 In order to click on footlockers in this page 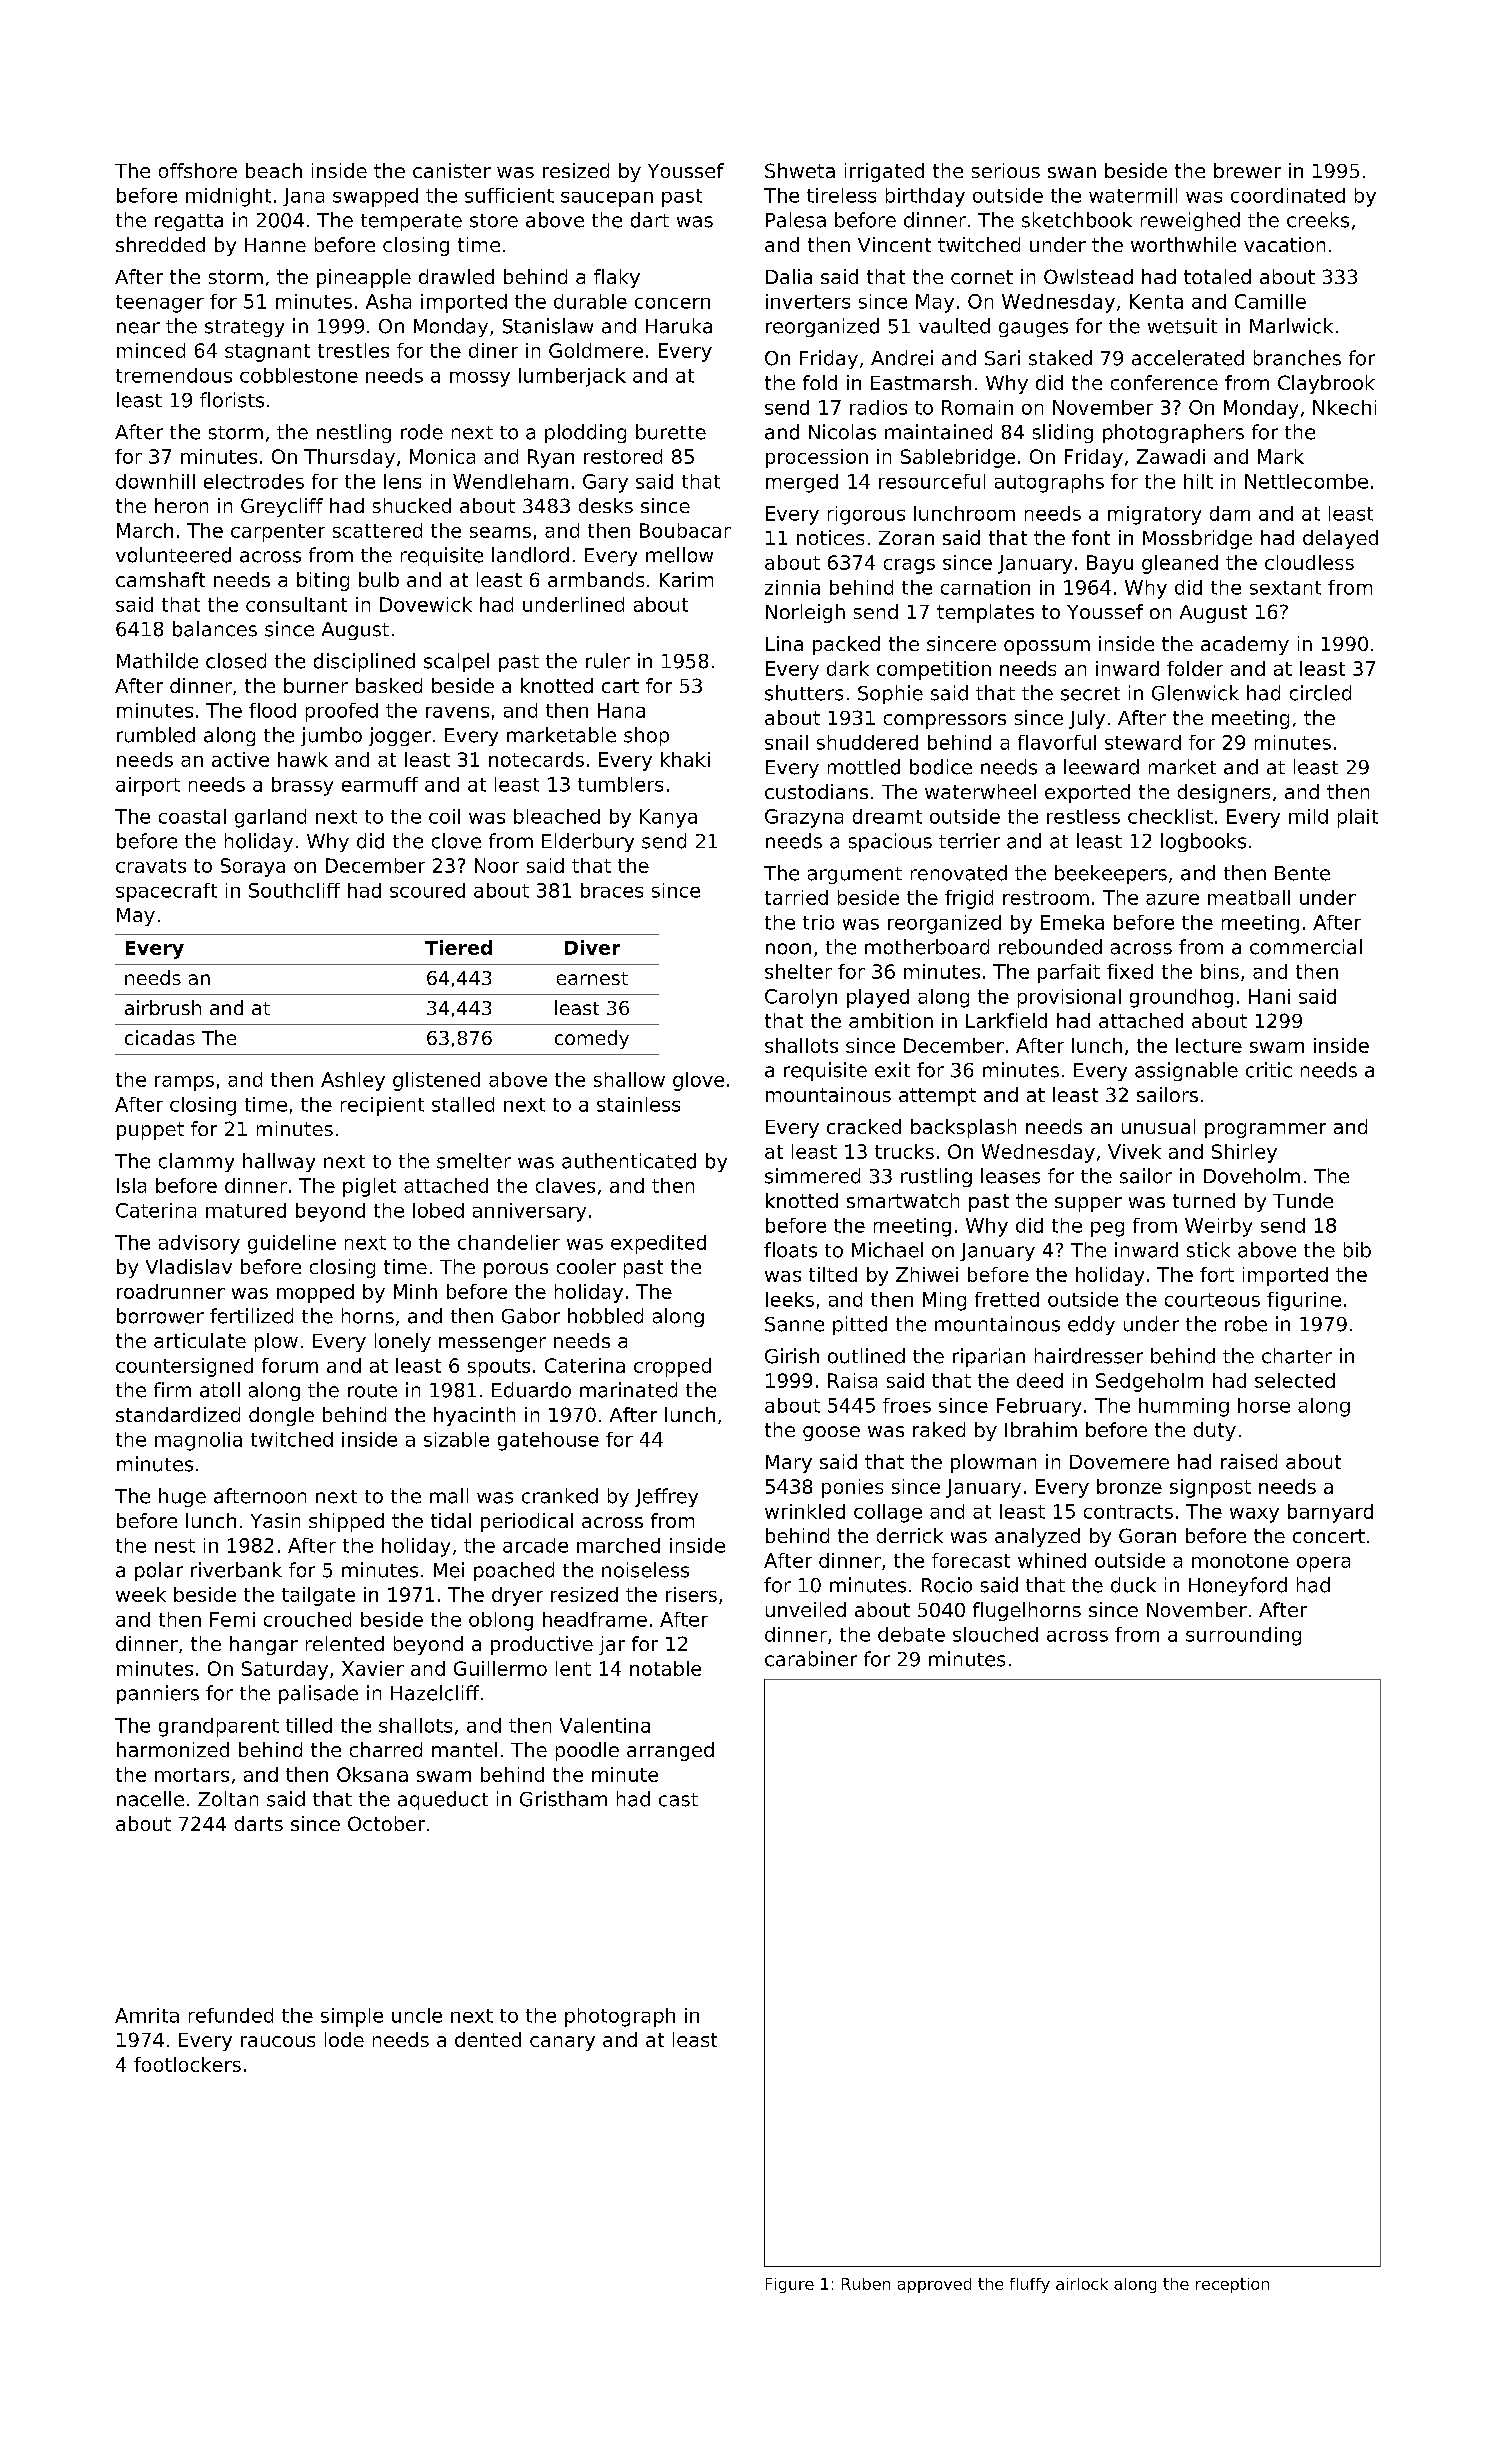, I will do `click(187, 2064)`.
